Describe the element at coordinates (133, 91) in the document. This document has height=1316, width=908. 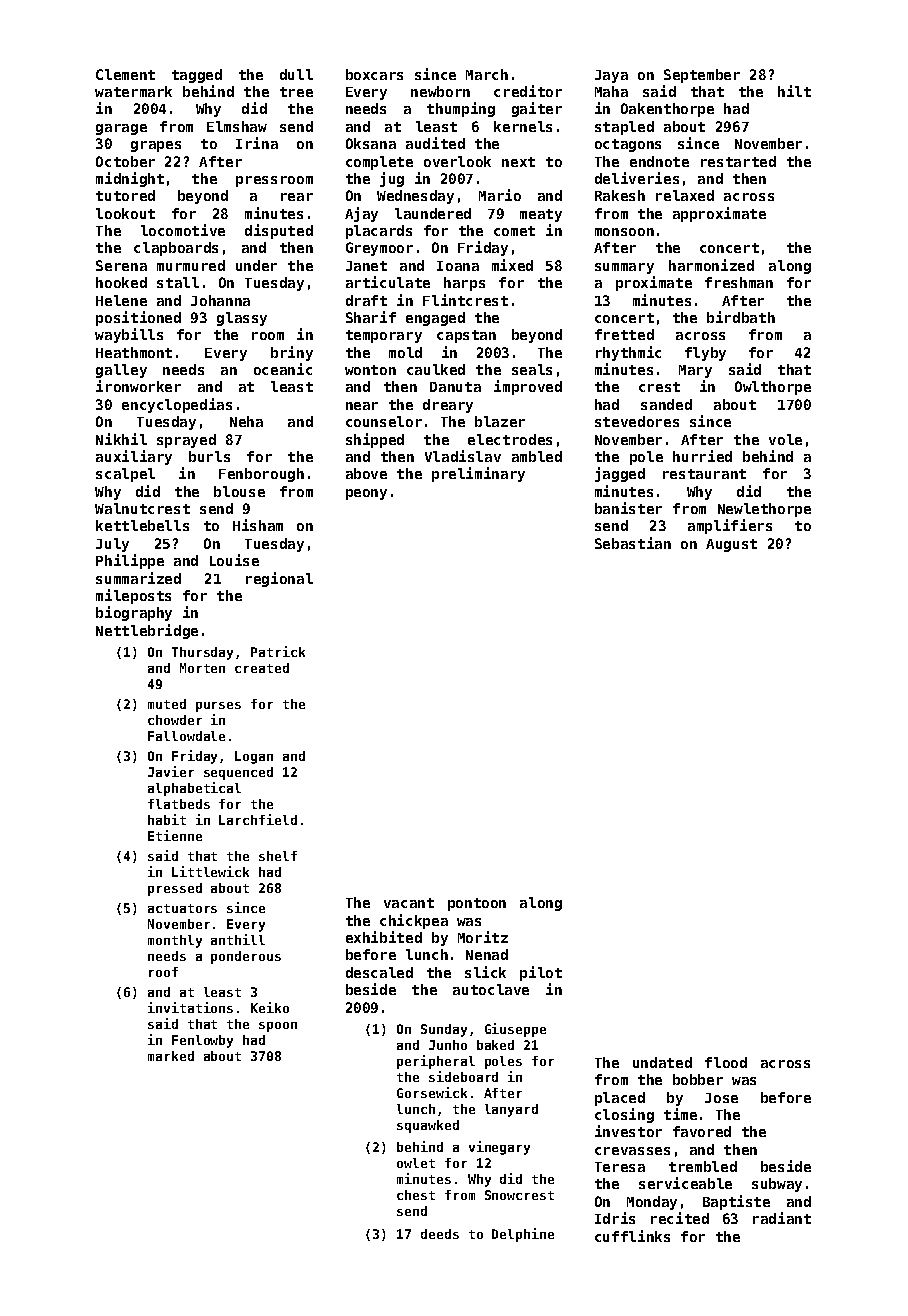
I see `watermark` at that location.
